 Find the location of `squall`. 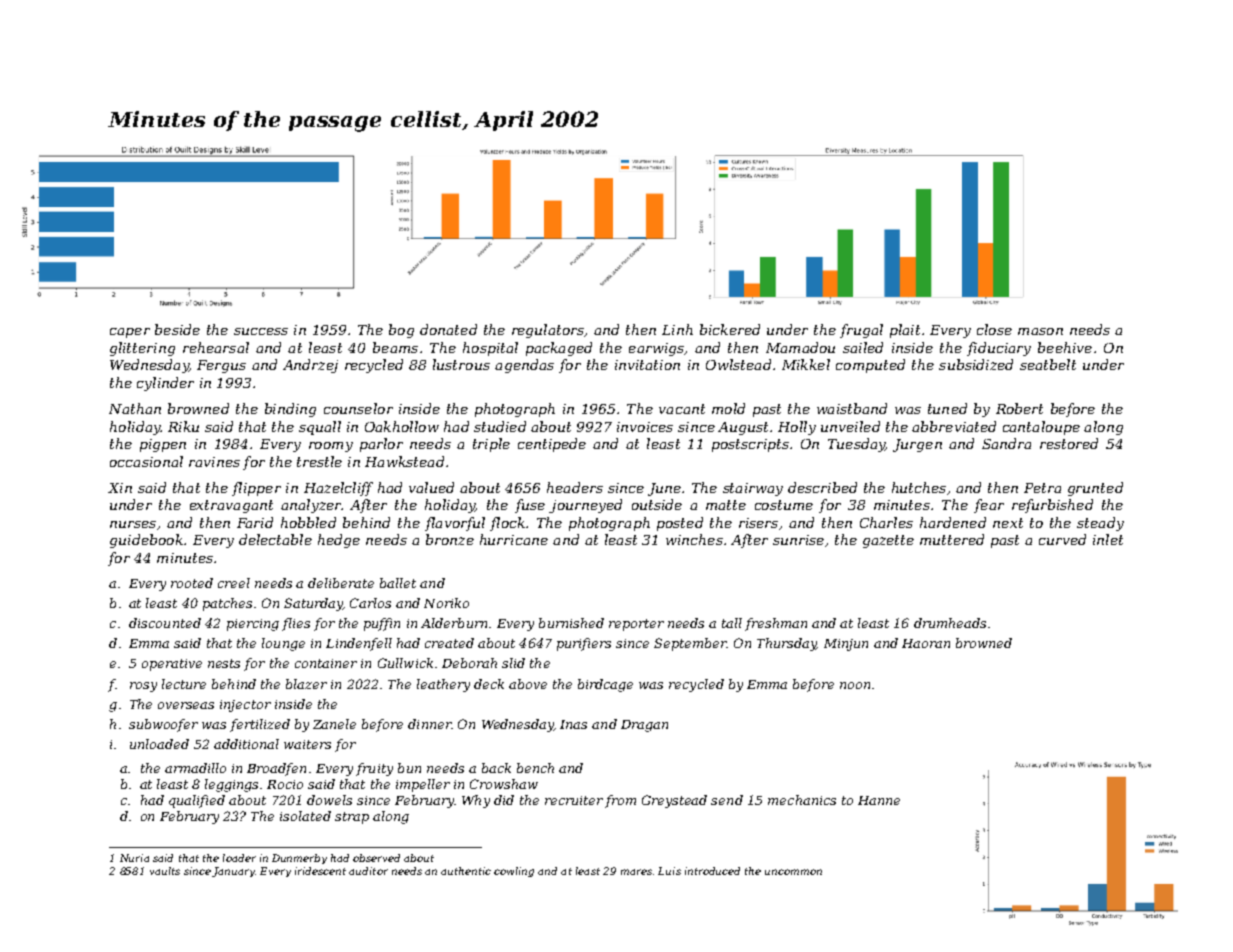

squall is located at coordinates (320, 428).
